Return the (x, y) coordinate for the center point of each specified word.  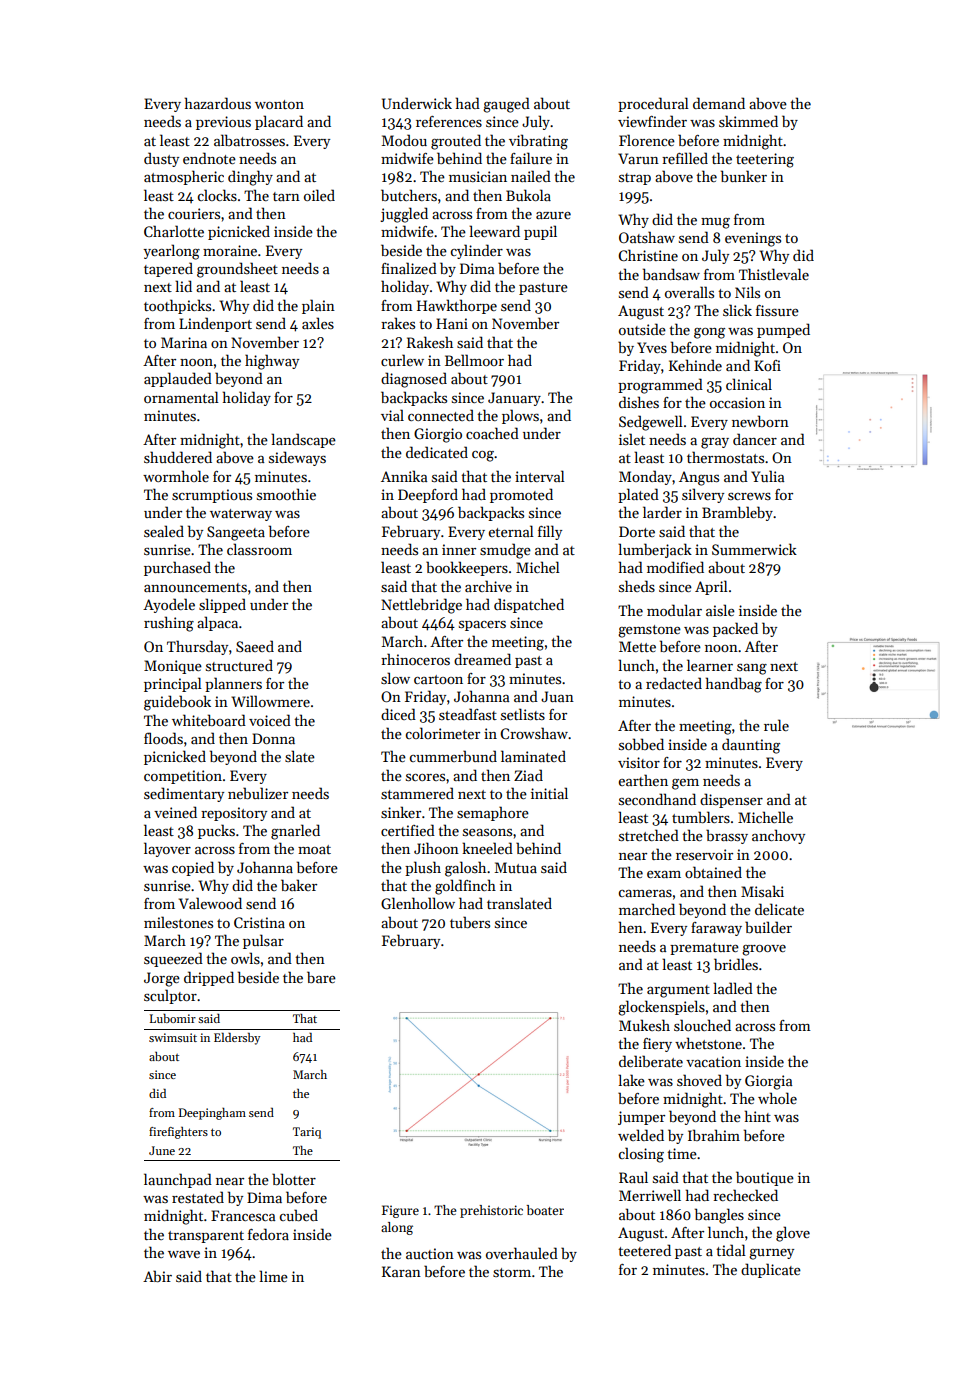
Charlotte (174, 231)
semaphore (493, 813)
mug (715, 223)
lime (273, 1276)
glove (793, 1234)
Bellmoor (474, 360)
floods (163, 738)
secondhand (657, 799)
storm (512, 1272)
